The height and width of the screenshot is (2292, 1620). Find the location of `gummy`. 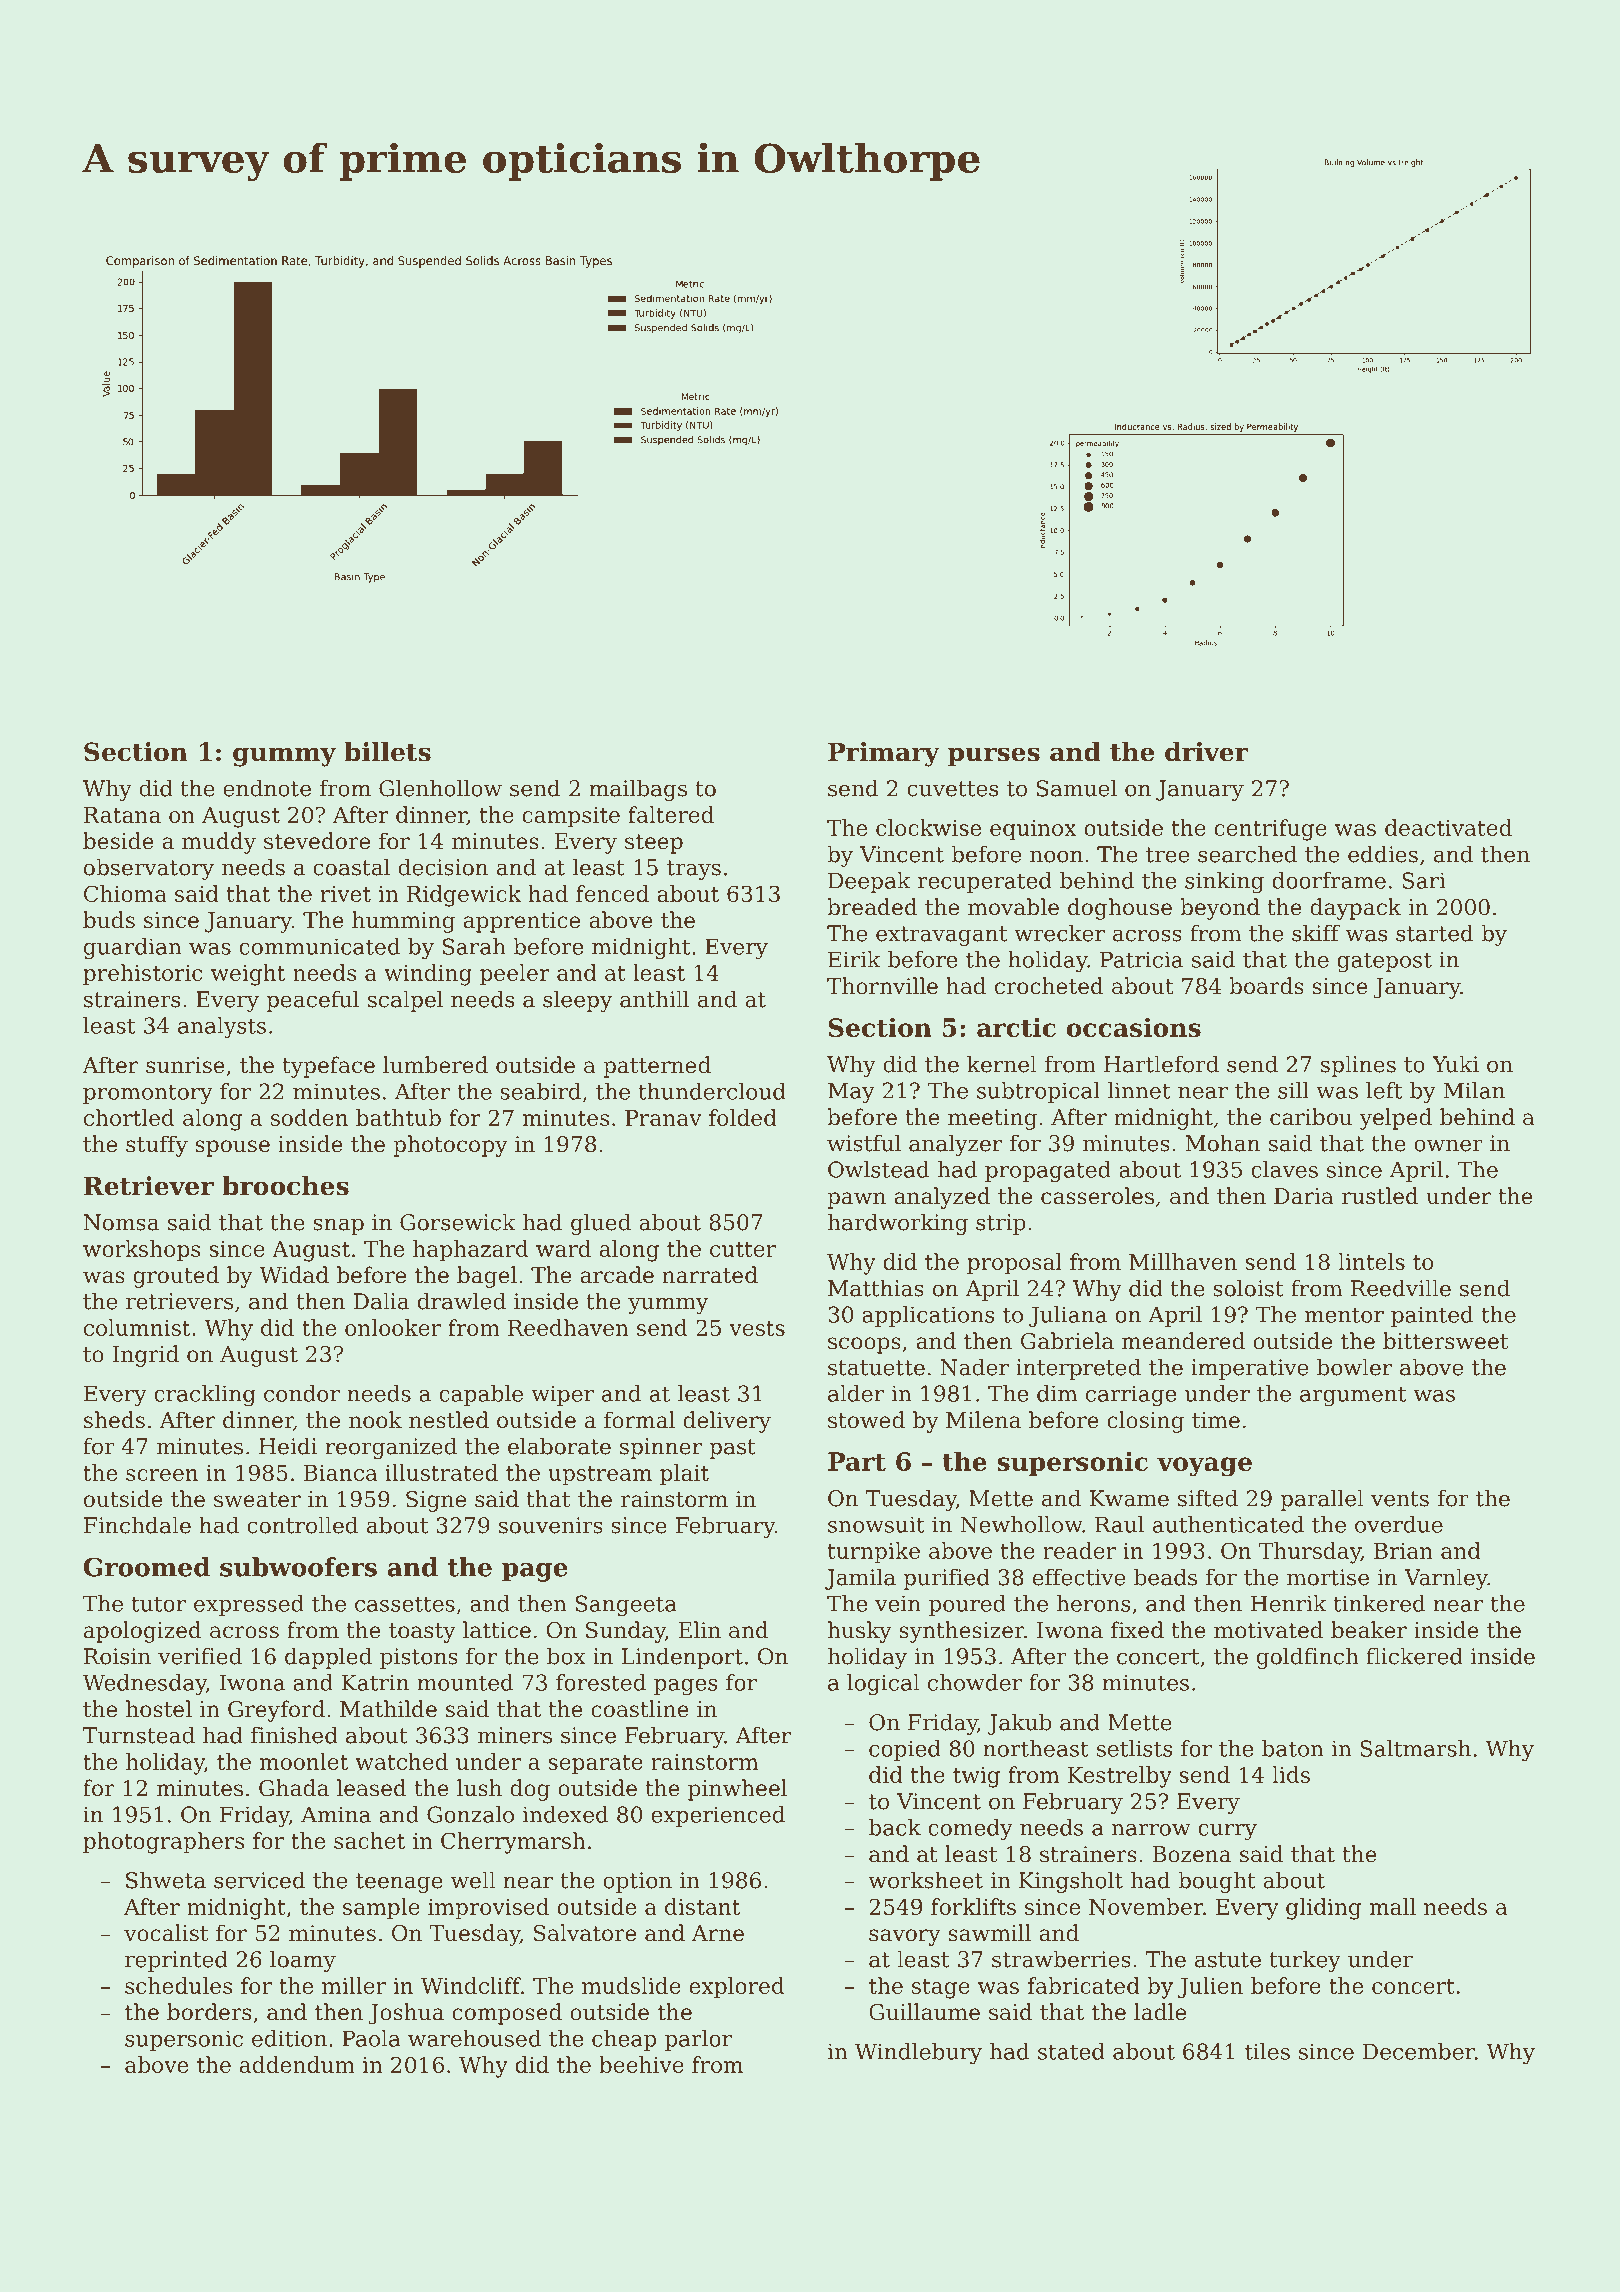

gummy is located at coordinates (284, 757).
